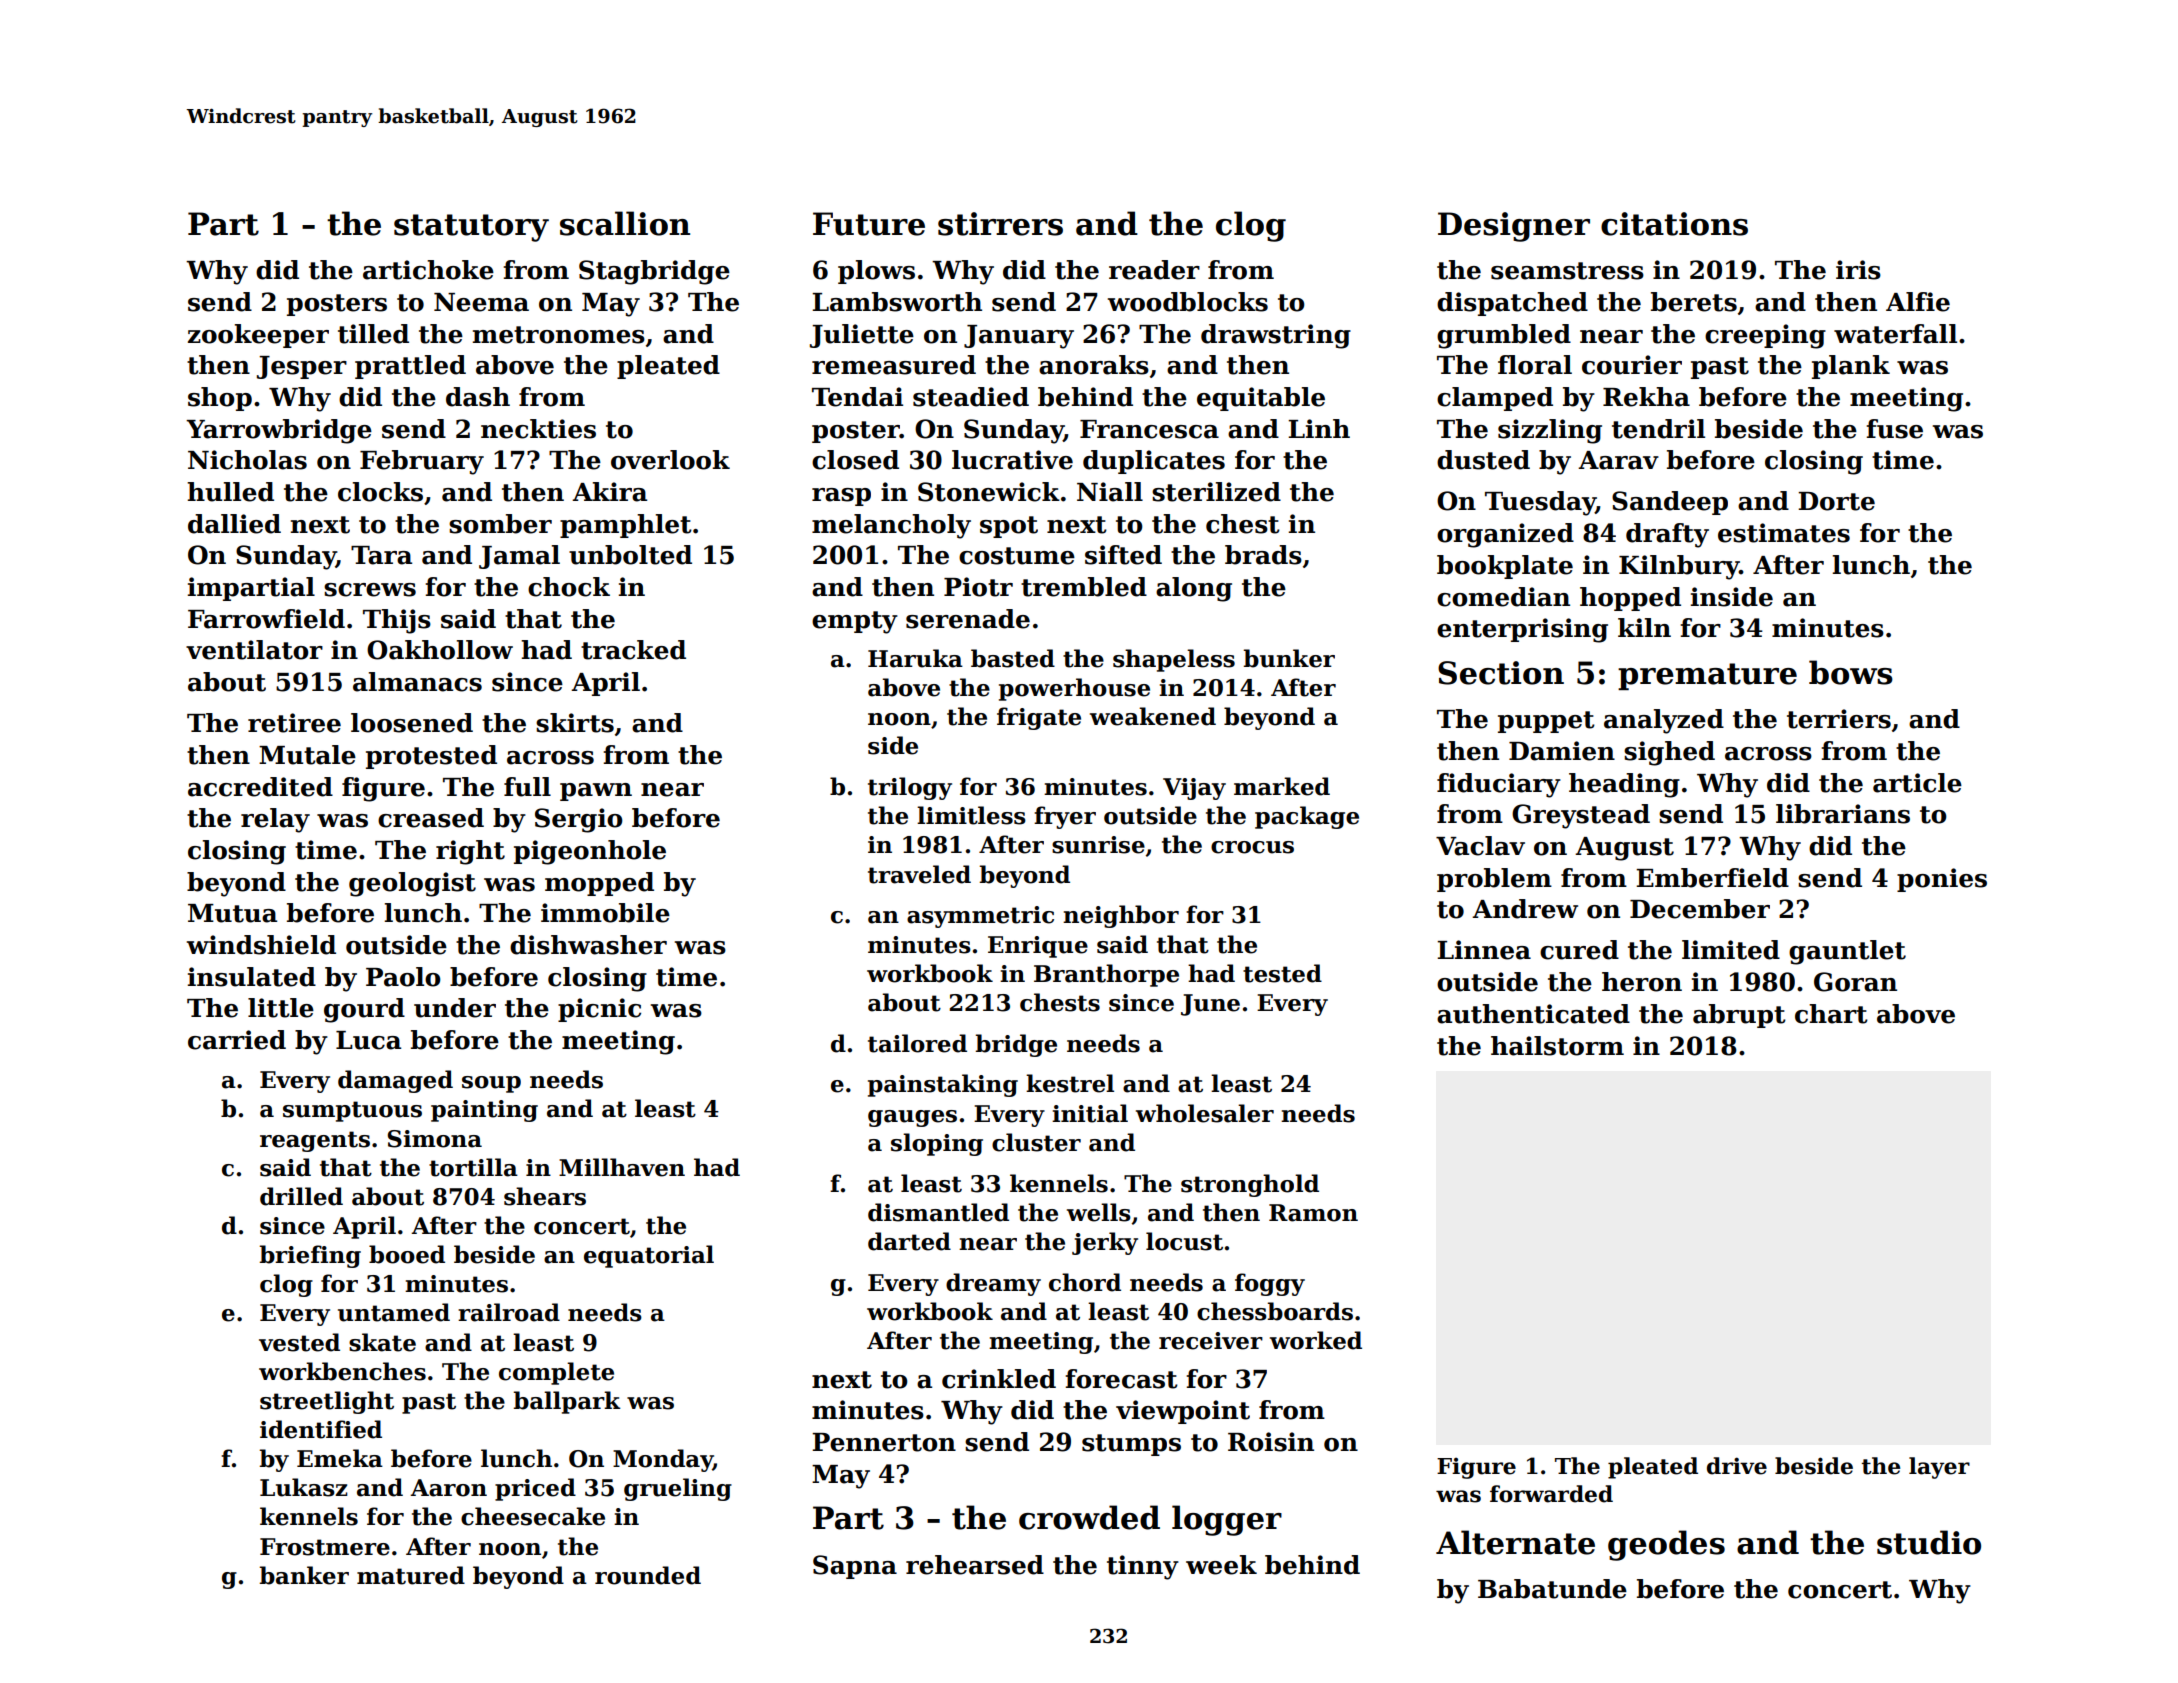 This screenshot has height=1683, width=2178. What do you see at coordinates (915, 658) in the screenshot?
I see `Haruka` at bounding box center [915, 658].
